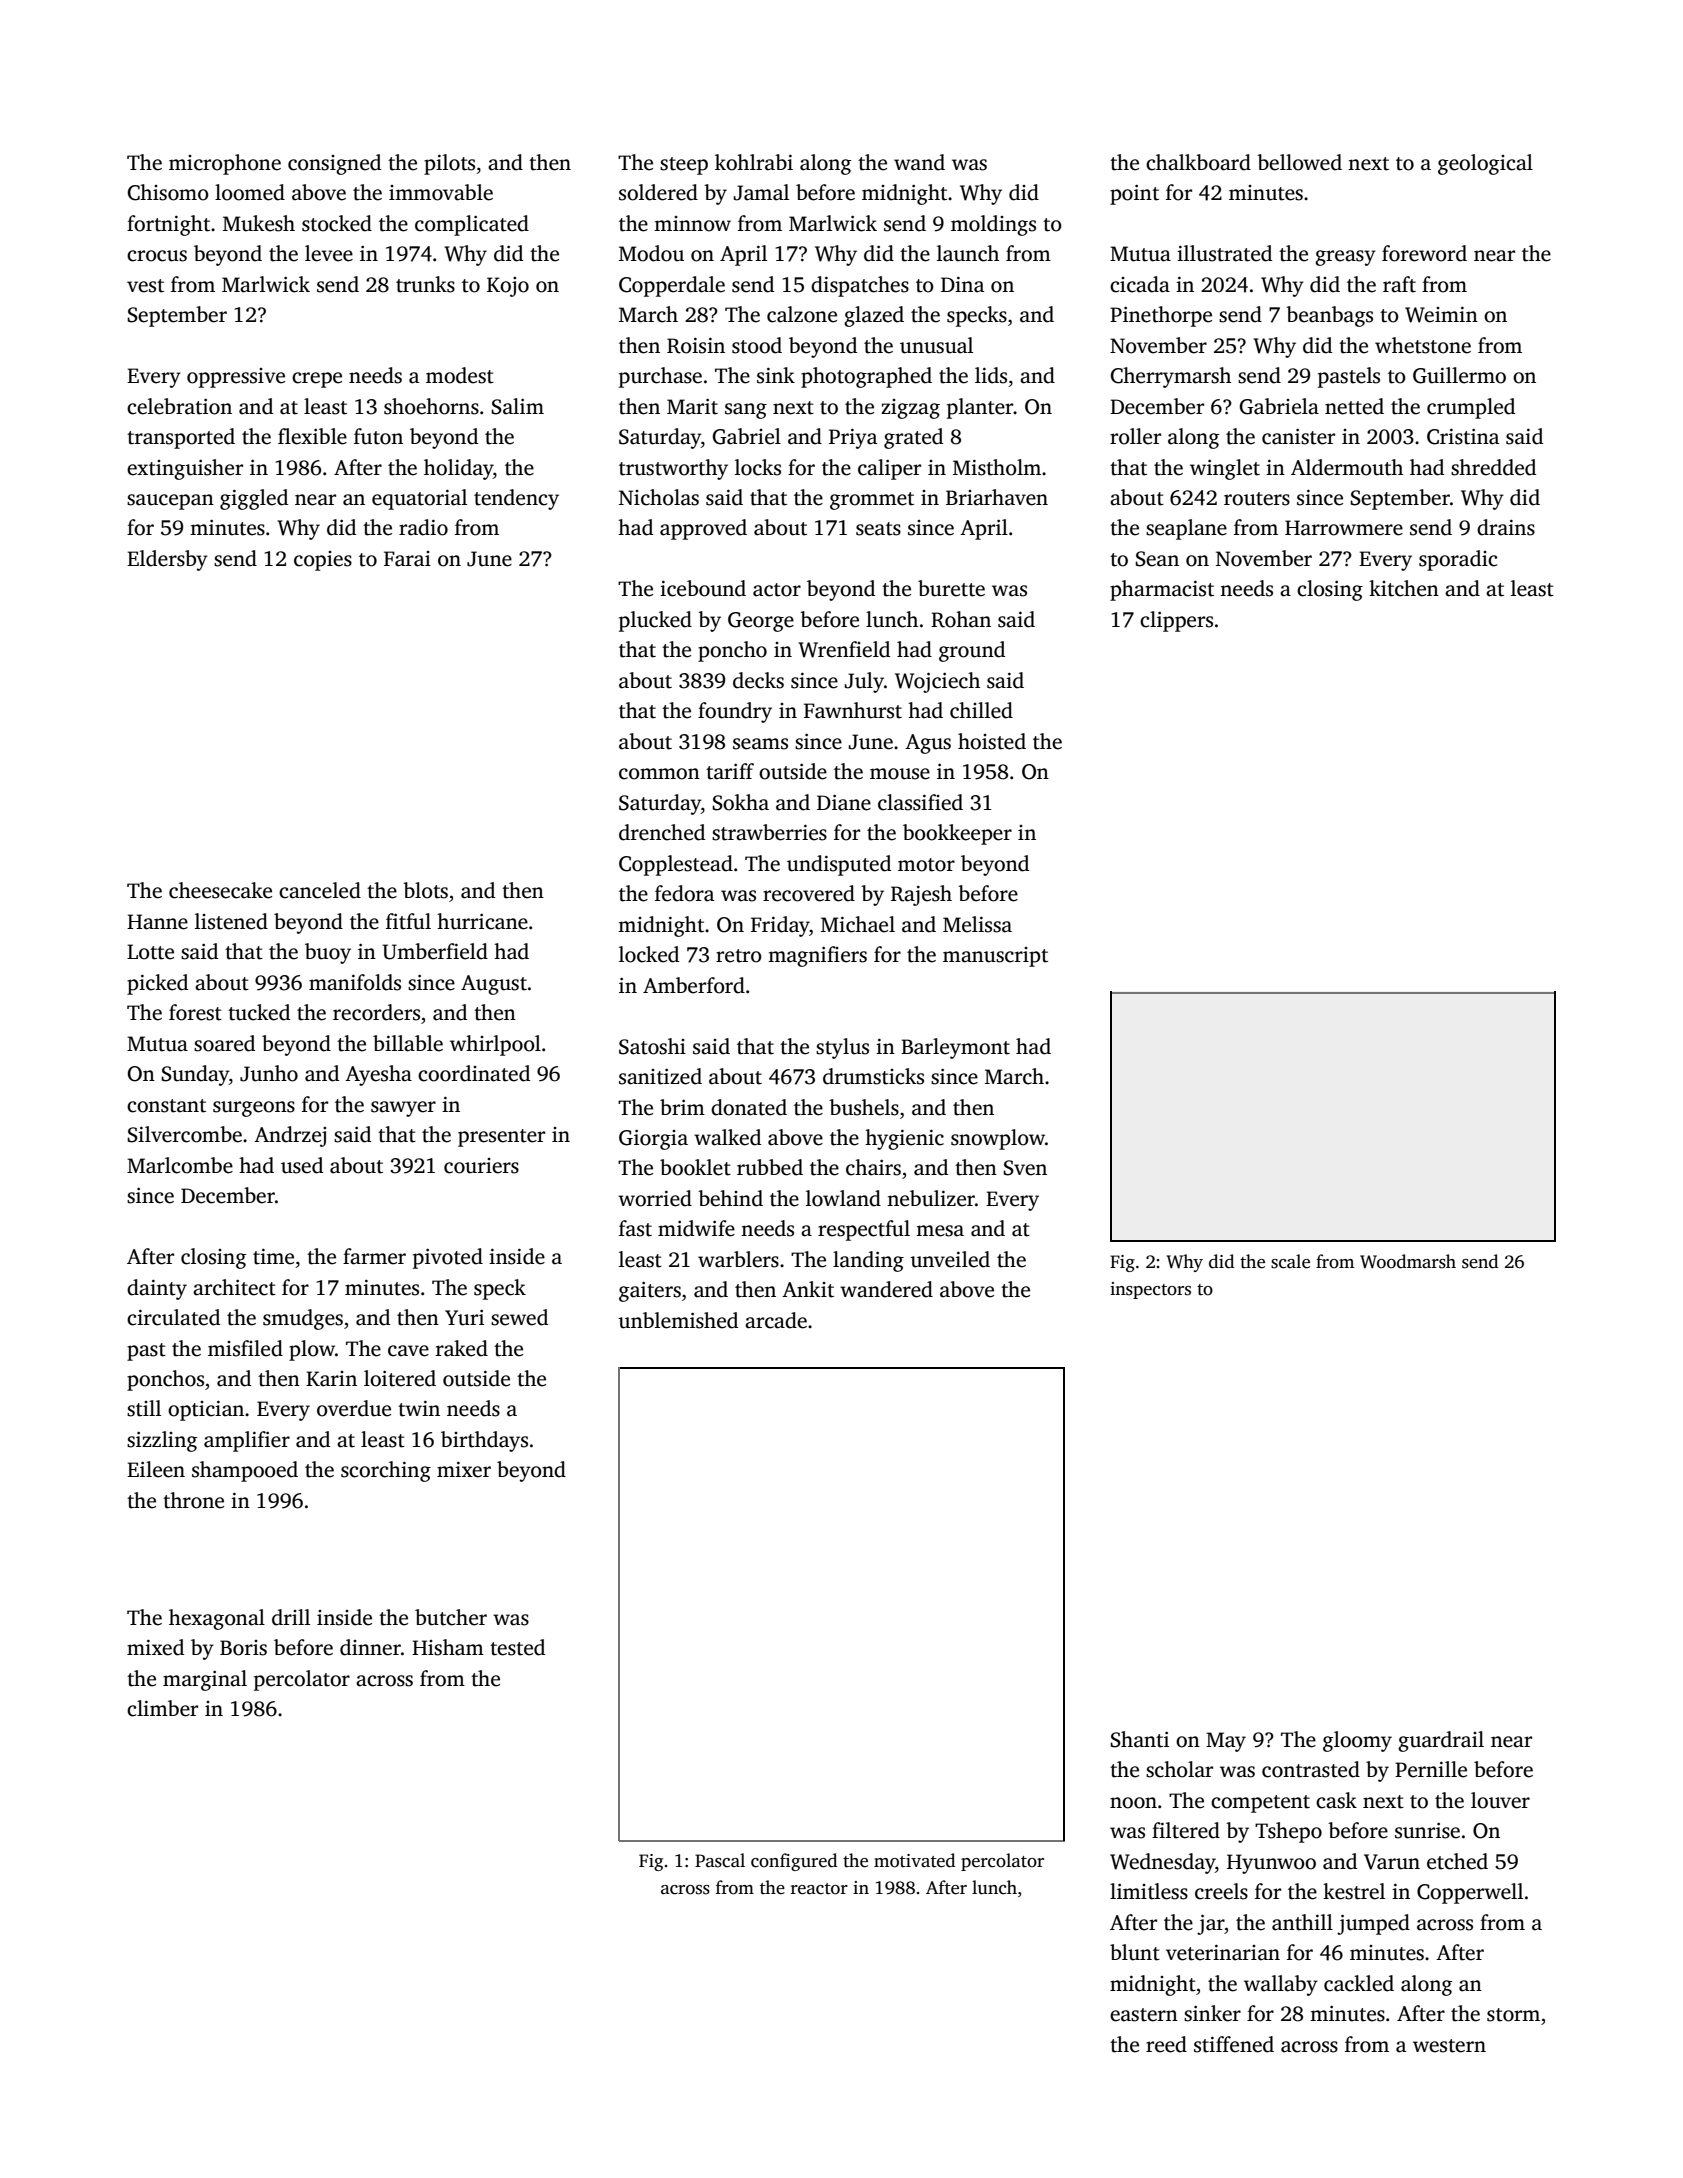 This screenshot has height=2178, width=1683. Describe the element at coordinates (484, 1441) in the screenshot. I see `birthdays` at that location.
